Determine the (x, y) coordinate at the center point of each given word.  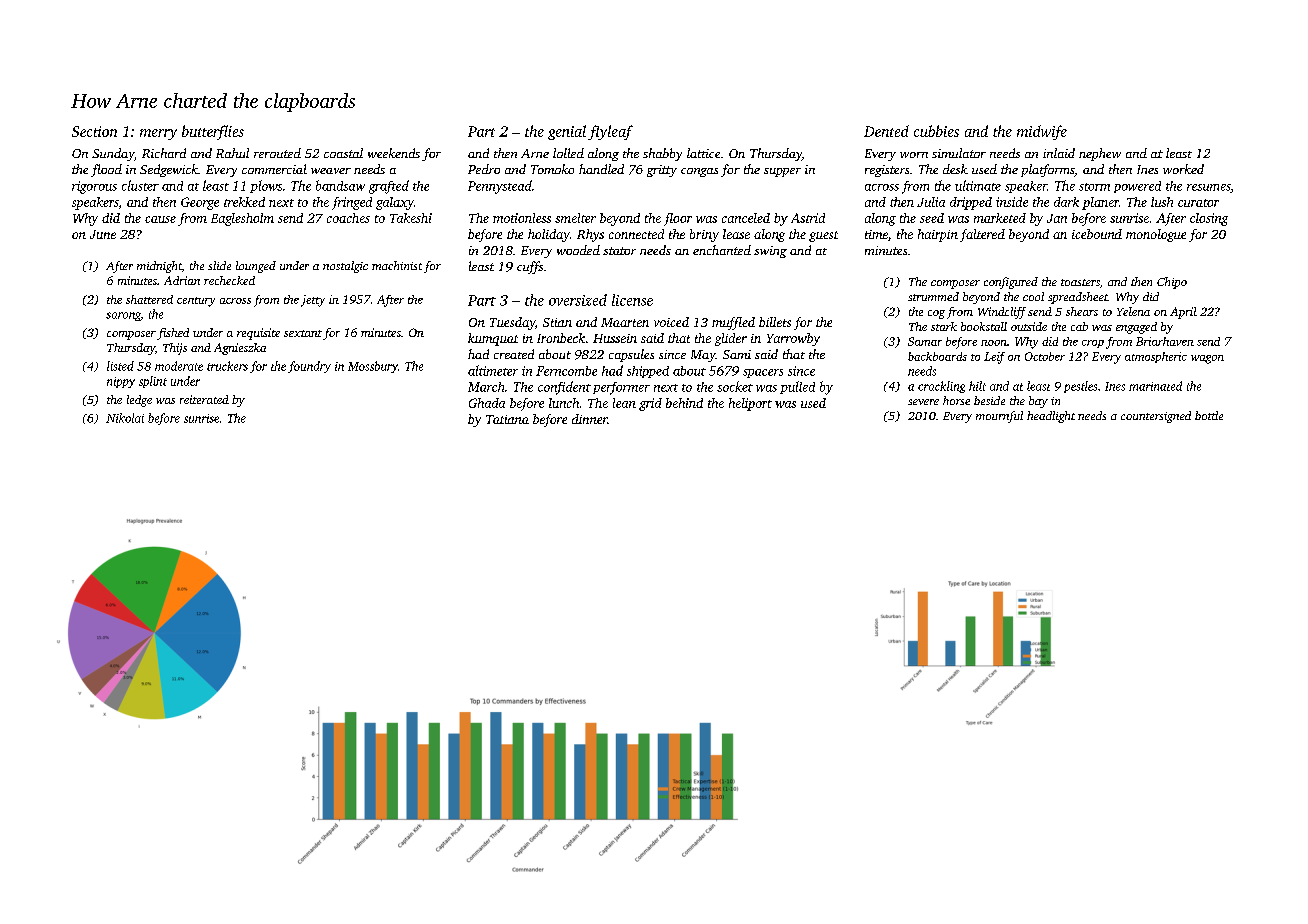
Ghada (487, 403)
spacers (763, 373)
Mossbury (373, 367)
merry (158, 134)
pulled (797, 387)
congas (699, 172)
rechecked (229, 280)
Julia (931, 202)
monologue (1156, 235)
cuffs (530, 267)
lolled (568, 153)
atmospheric (1156, 357)
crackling (941, 387)
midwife (1042, 132)
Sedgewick (169, 170)
